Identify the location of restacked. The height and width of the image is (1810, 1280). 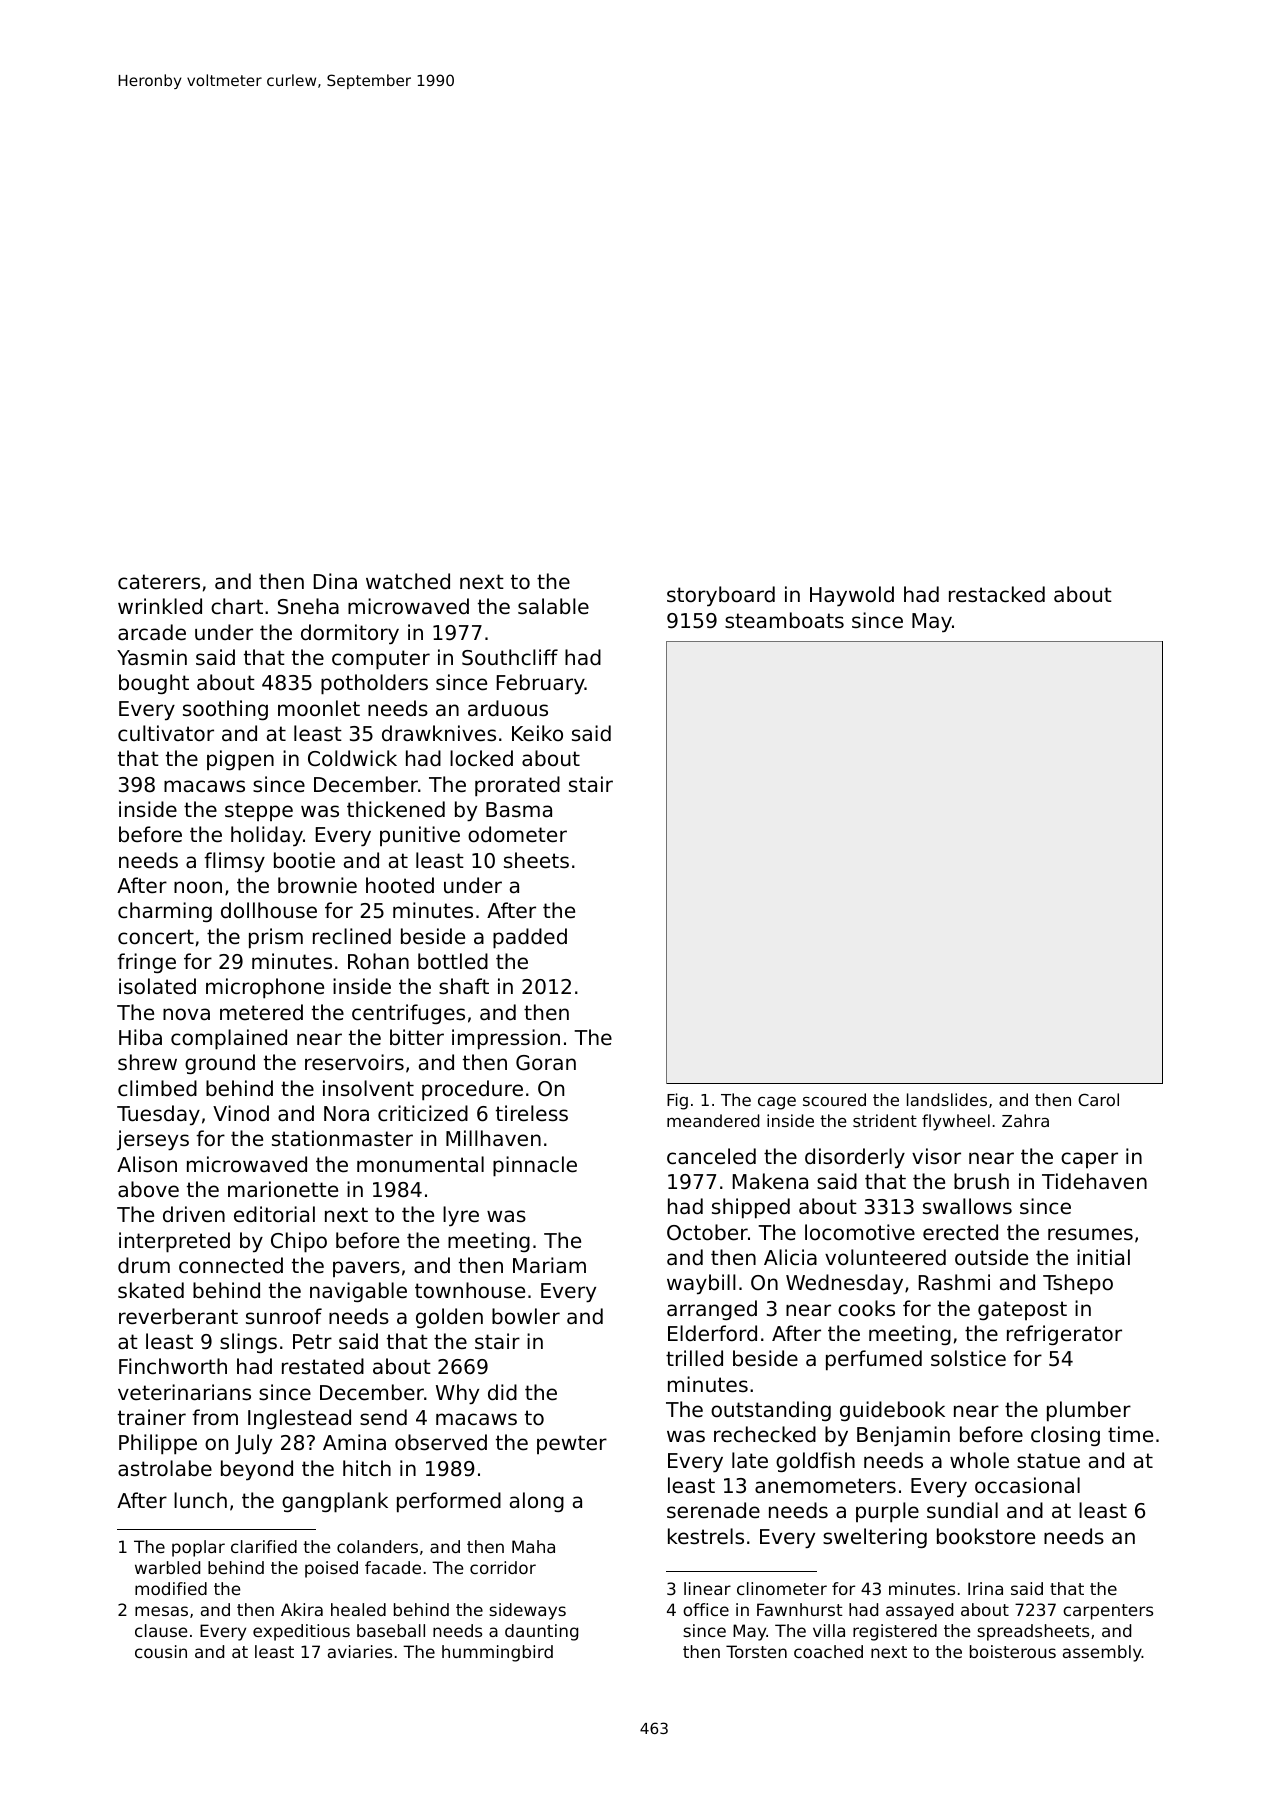
(997, 594).
